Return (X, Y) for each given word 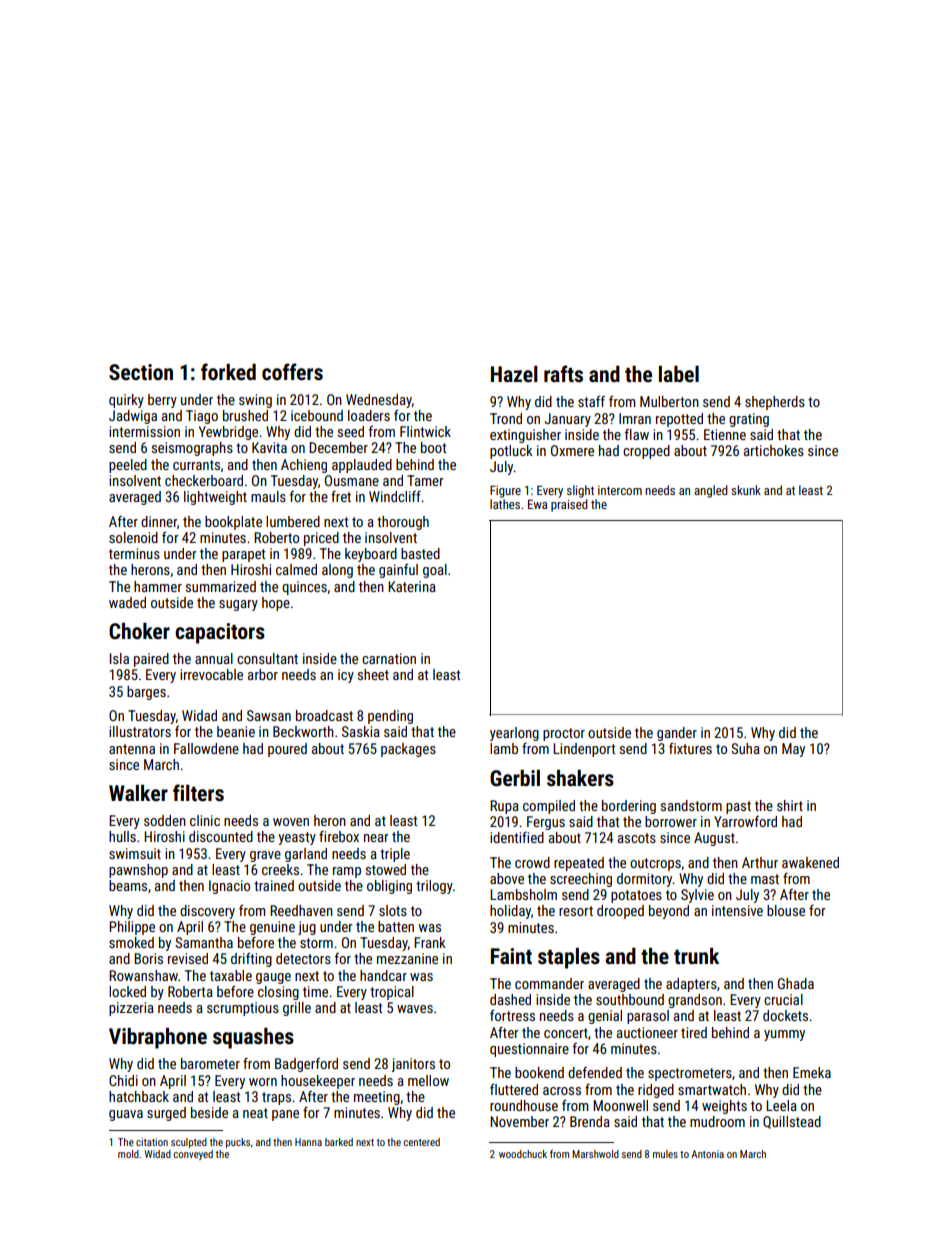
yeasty (297, 838)
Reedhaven (301, 910)
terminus (134, 553)
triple (395, 855)
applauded (362, 466)
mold (128, 1154)
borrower (671, 821)
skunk (746, 490)
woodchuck (523, 1154)
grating (749, 420)
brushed (245, 415)
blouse (786, 910)
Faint (511, 956)
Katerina (412, 586)
